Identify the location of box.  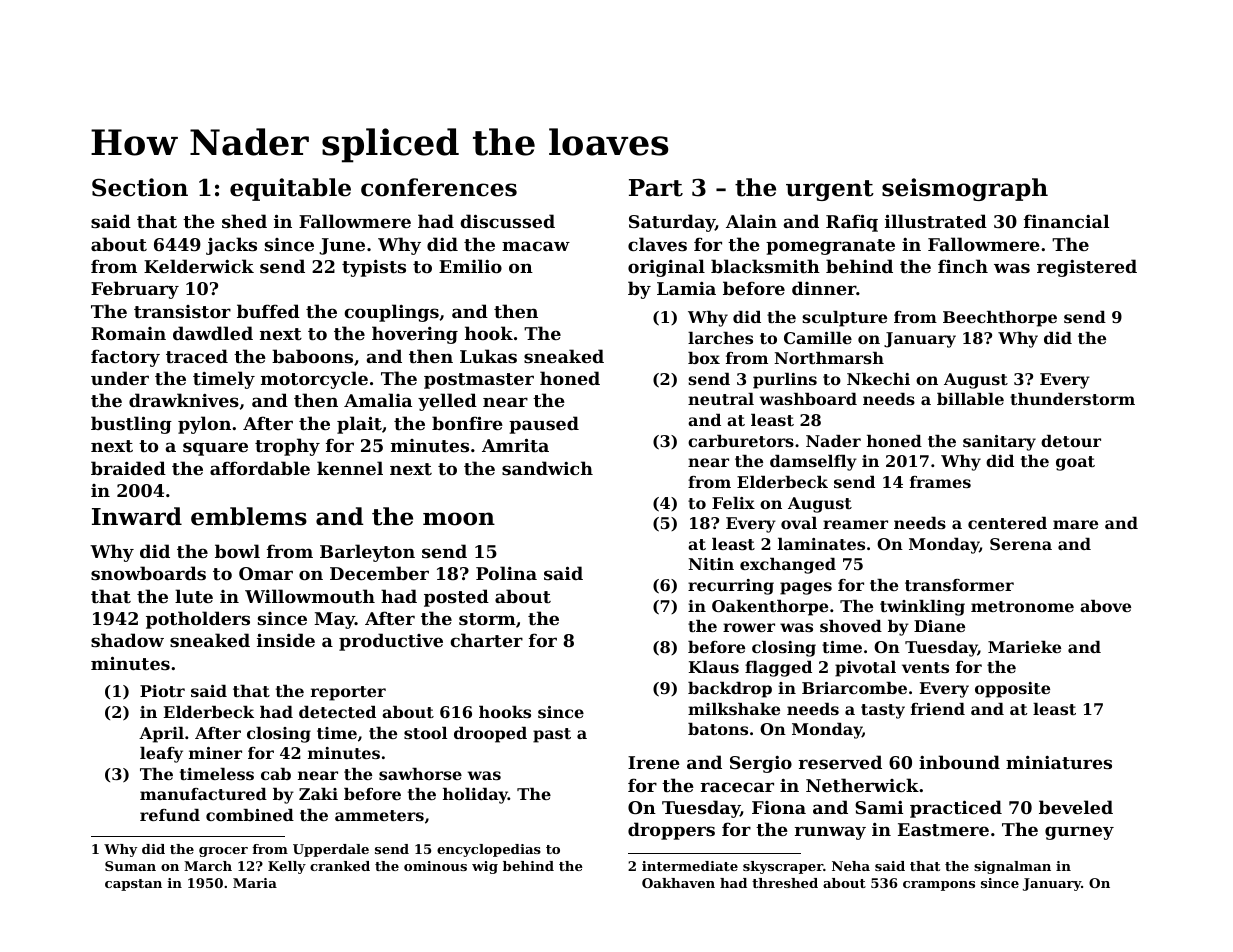
(704, 358).
